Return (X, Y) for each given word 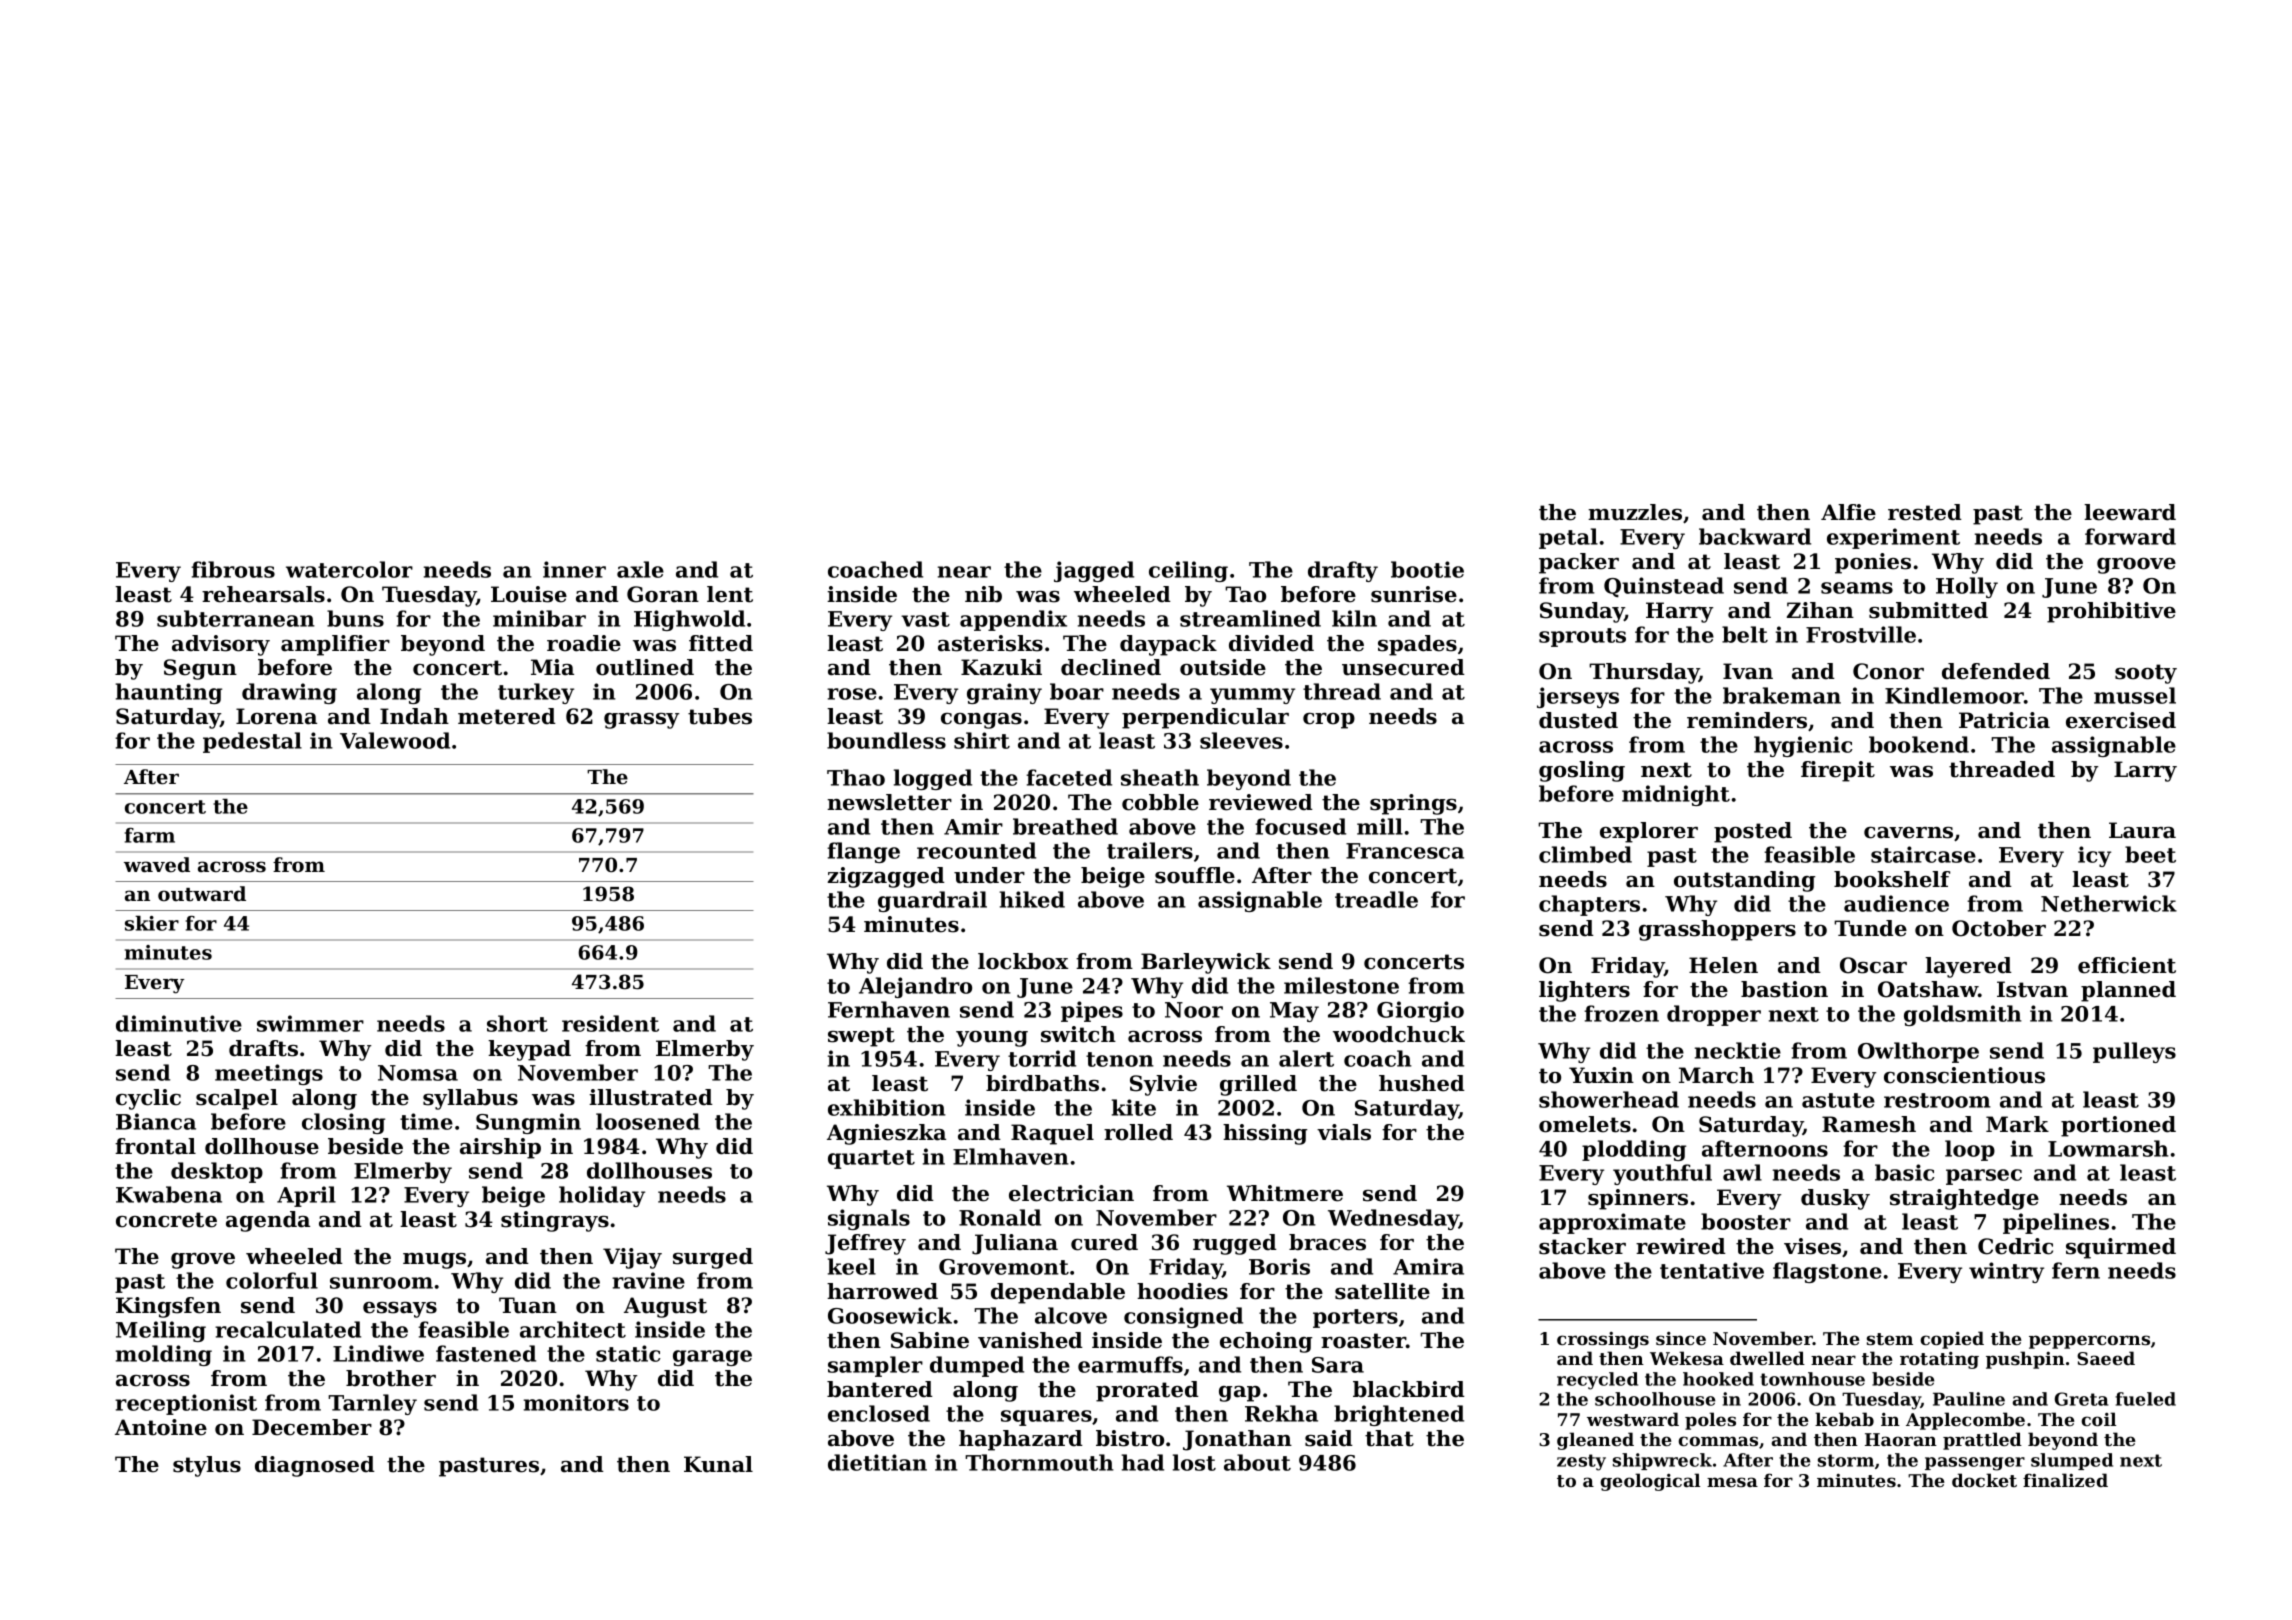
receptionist (186, 1404)
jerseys (1578, 697)
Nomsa (418, 1073)
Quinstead (1664, 587)
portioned (2118, 1126)
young (992, 1039)
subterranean (236, 618)
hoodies (1182, 1291)
